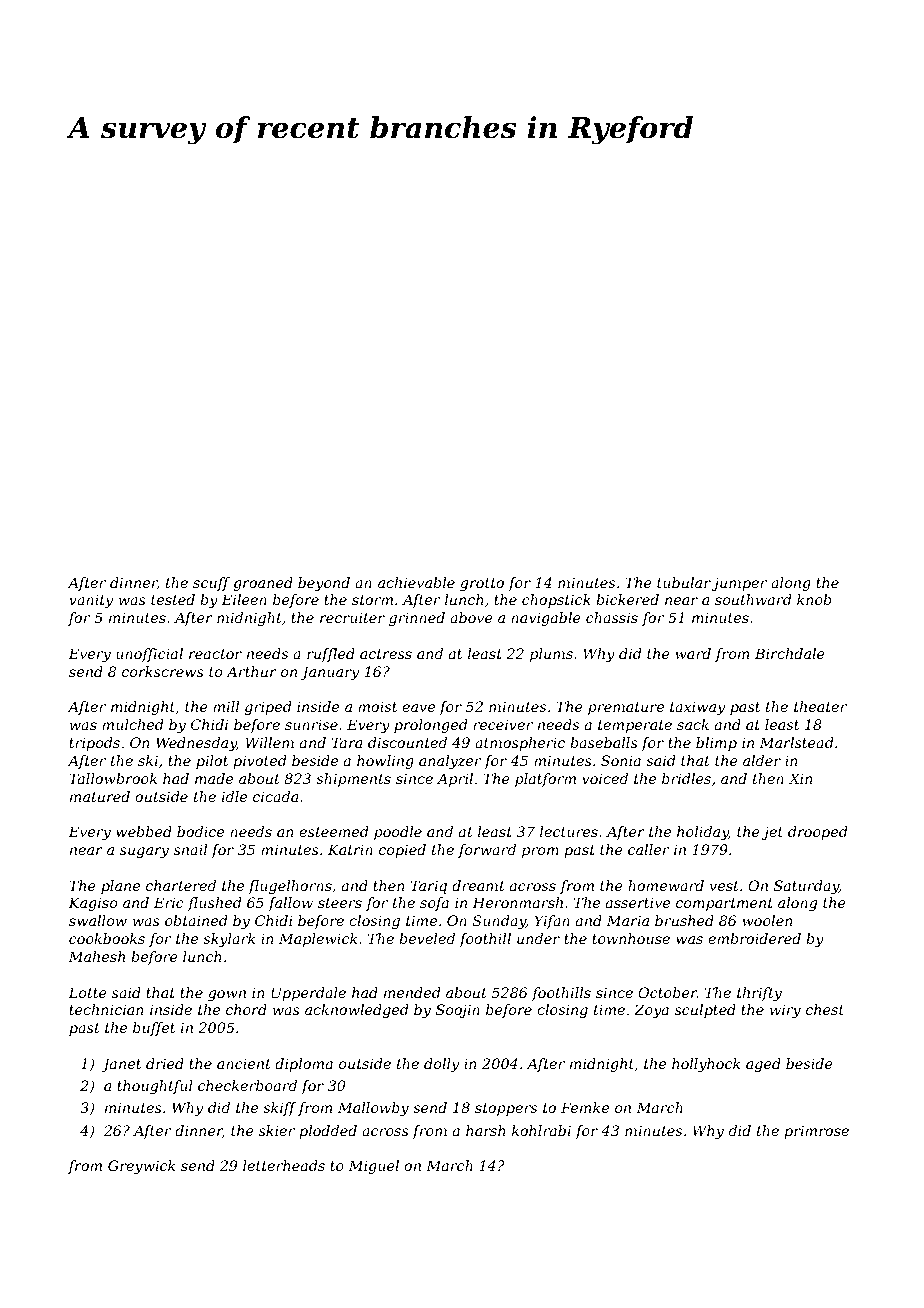 The width and height of the screenshot is (924, 1308). Describe the element at coordinates (154, 1029) in the screenshot. I see `buffet` at that location.
